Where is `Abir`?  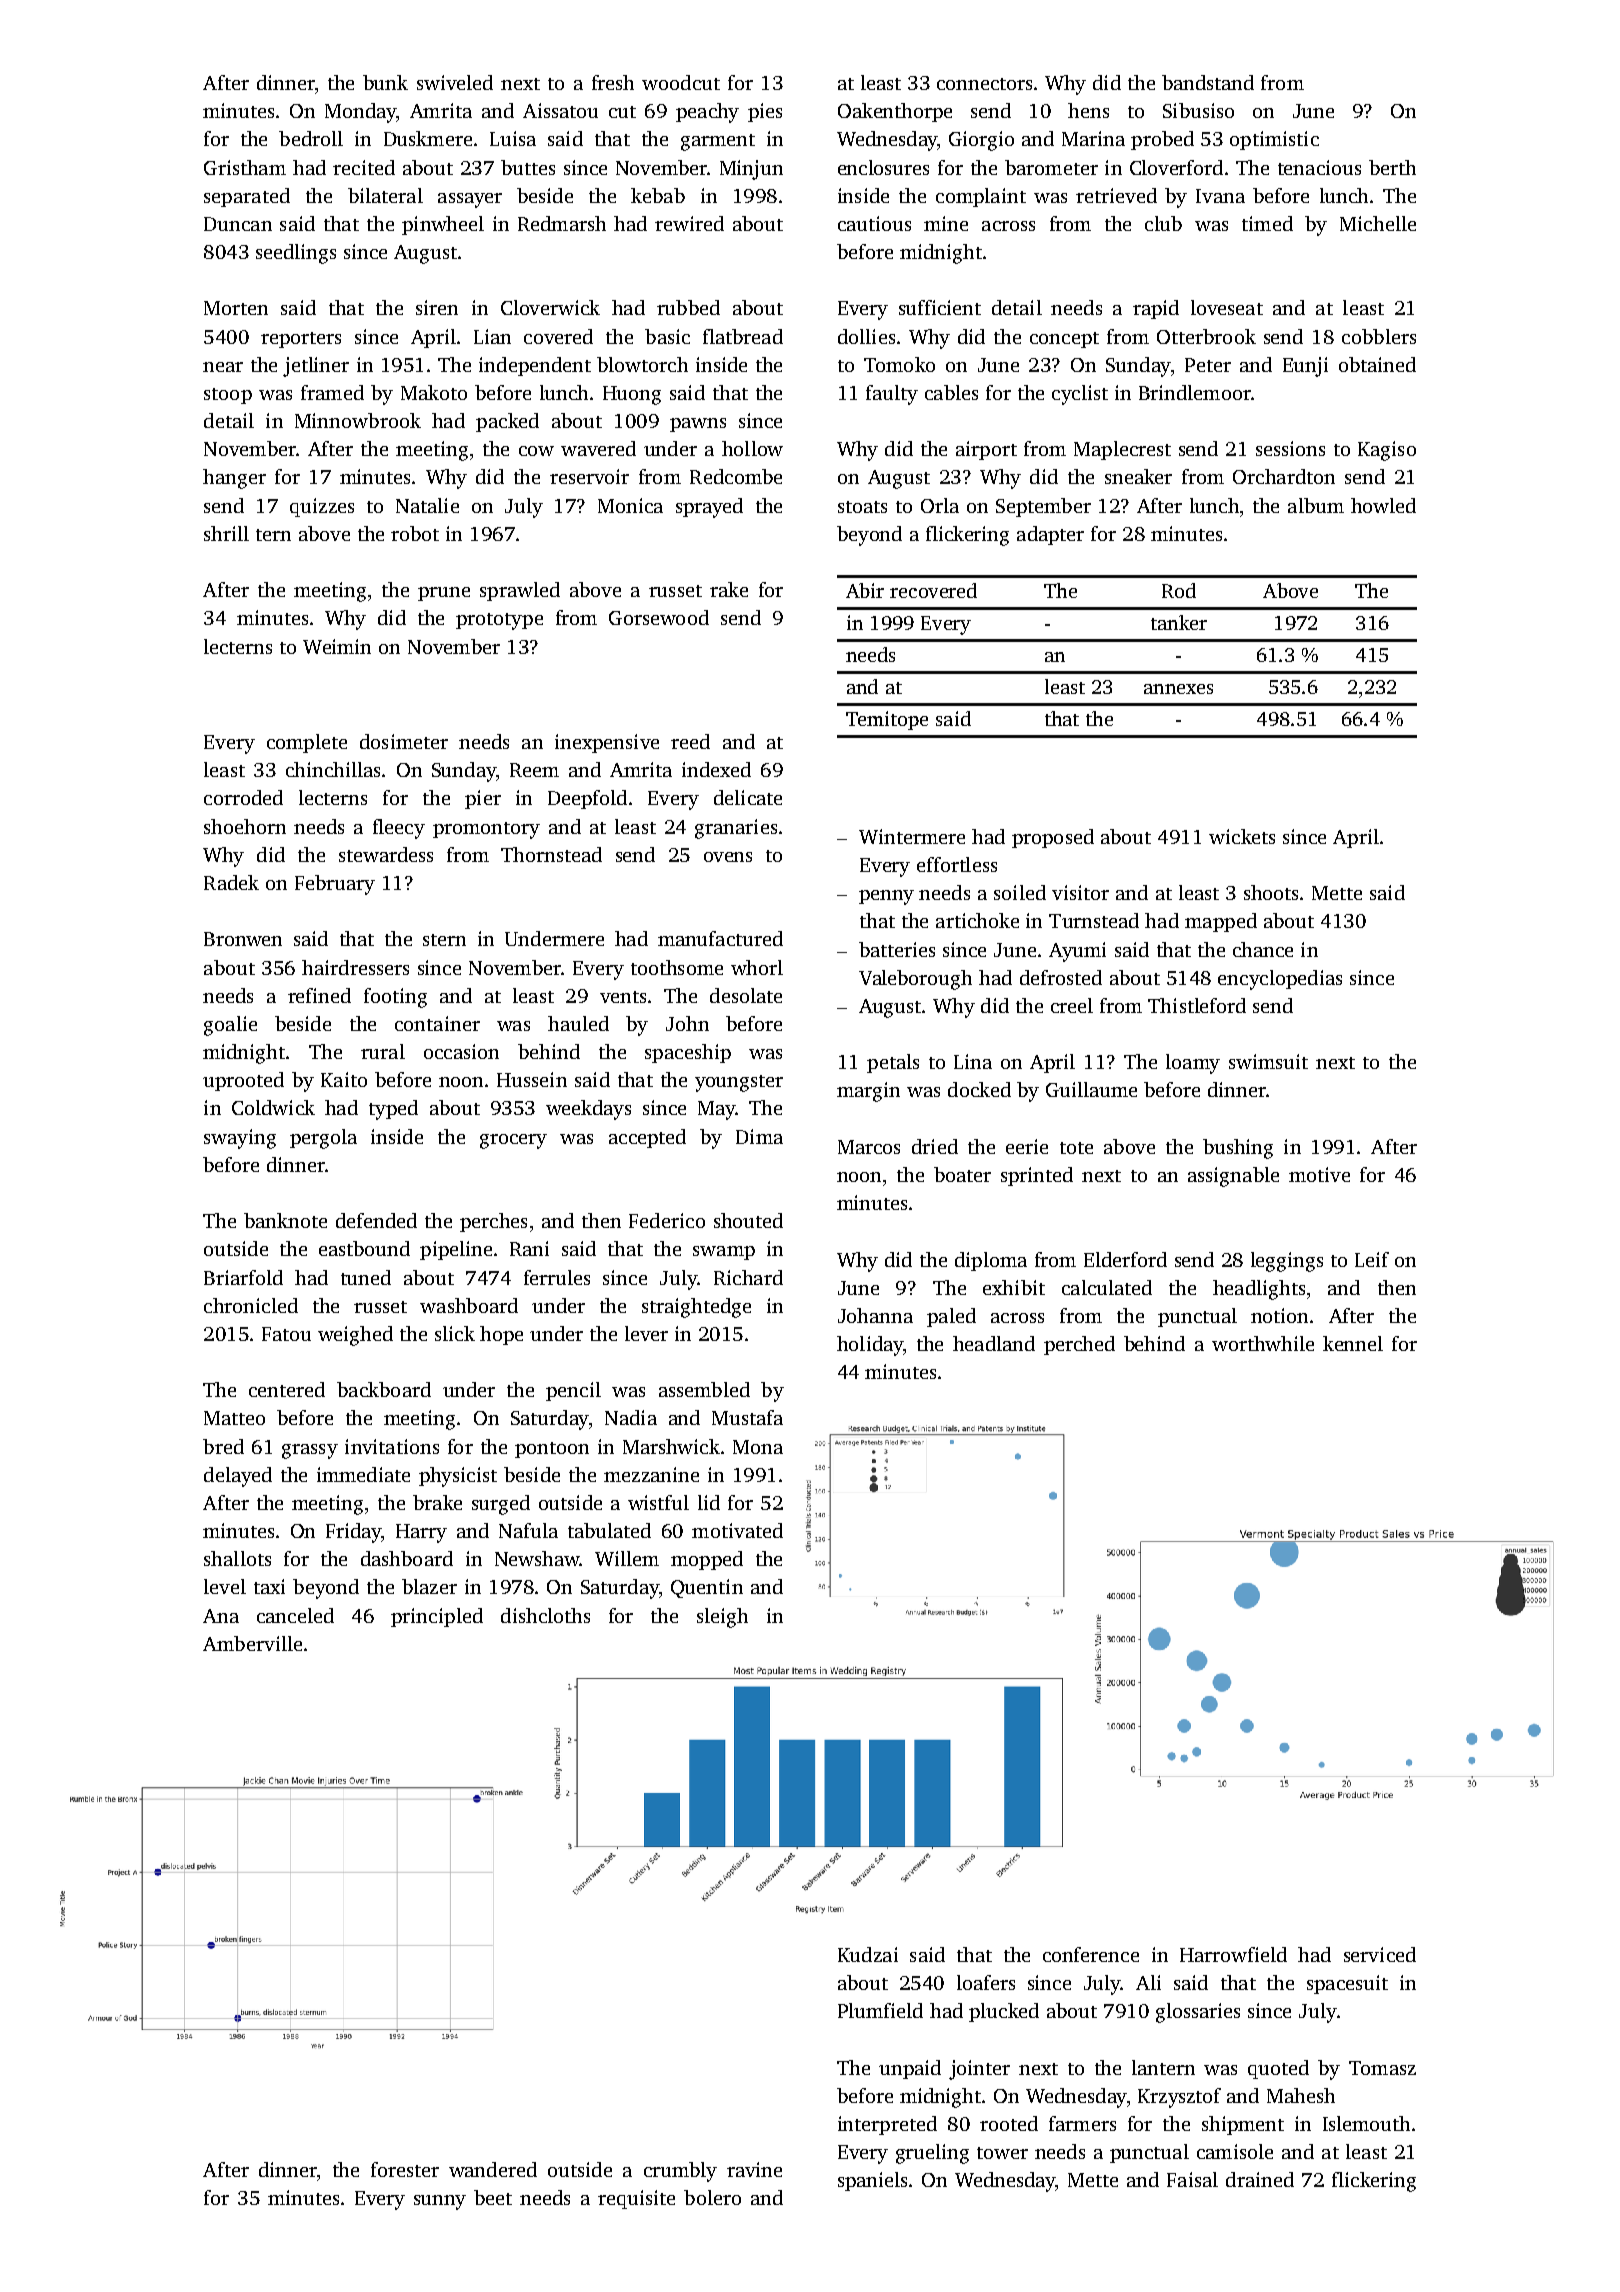
Abir is located at coordinates (865, 590).
